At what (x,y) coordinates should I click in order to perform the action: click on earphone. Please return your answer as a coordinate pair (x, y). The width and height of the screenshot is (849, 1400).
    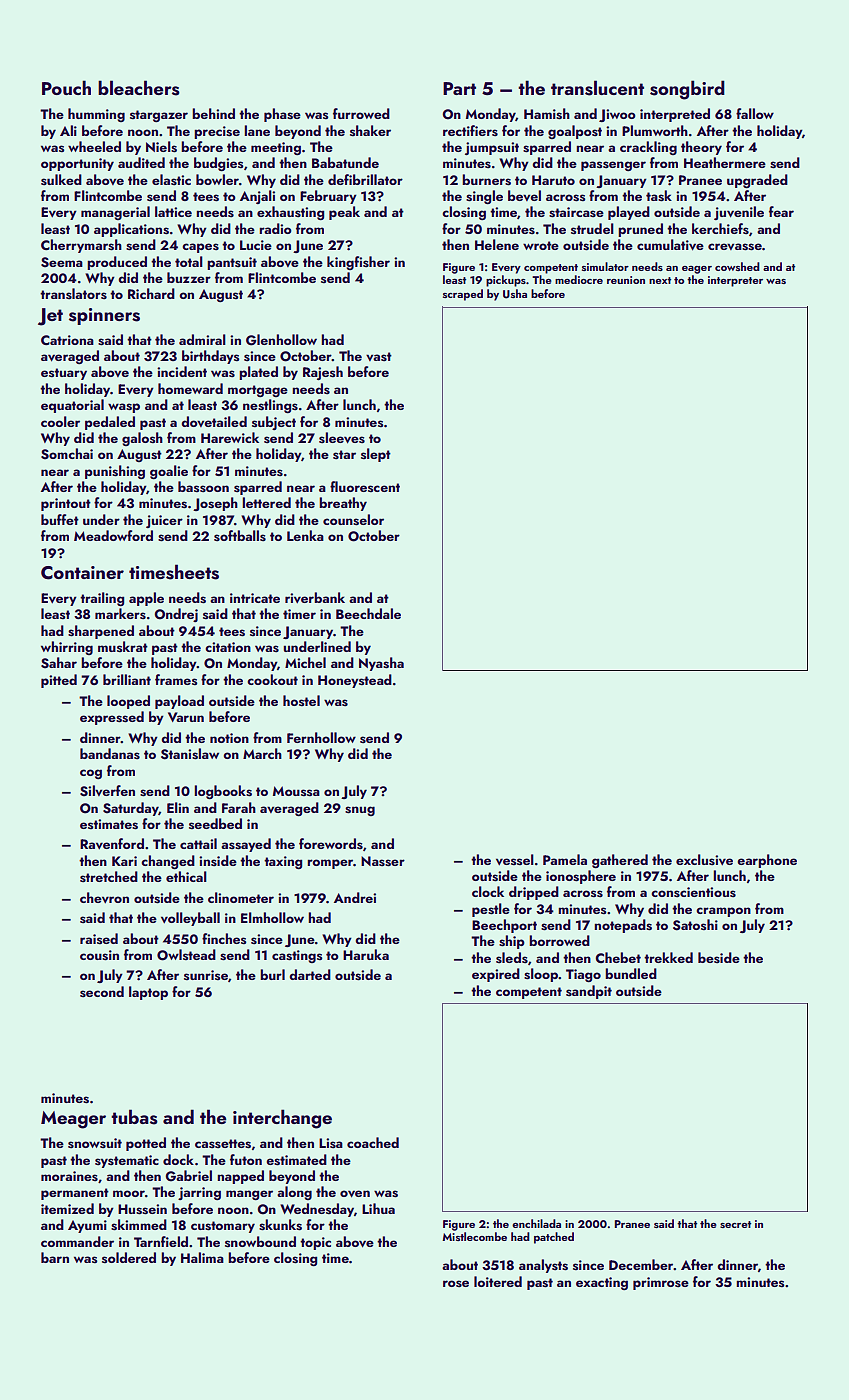
    Looking at the image, I should click on (767, 861).
